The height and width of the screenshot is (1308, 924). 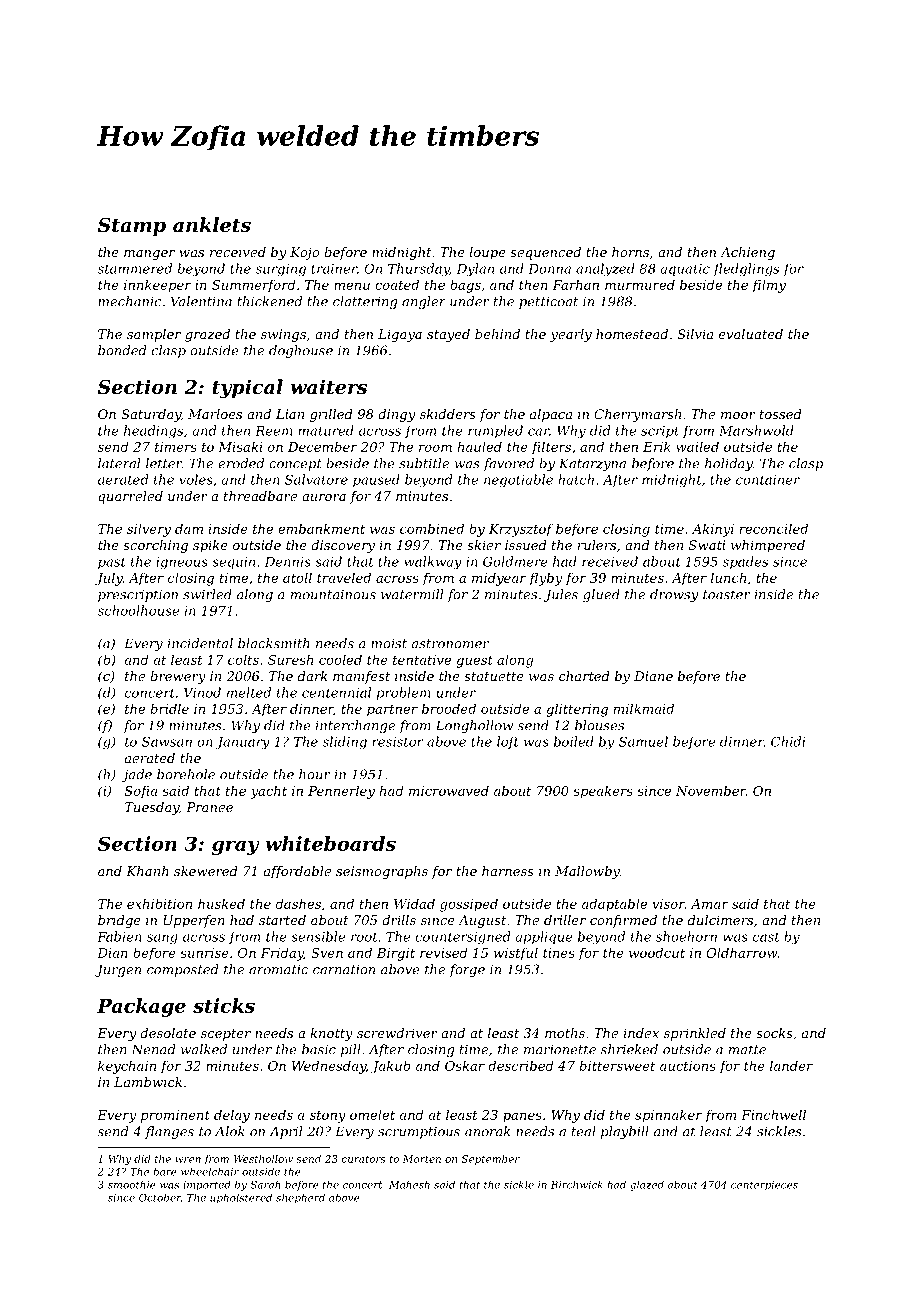 What do you see at coordinates (331, 415) in the screenshot?
I see `grilled` at bounding box center [331, 415].
